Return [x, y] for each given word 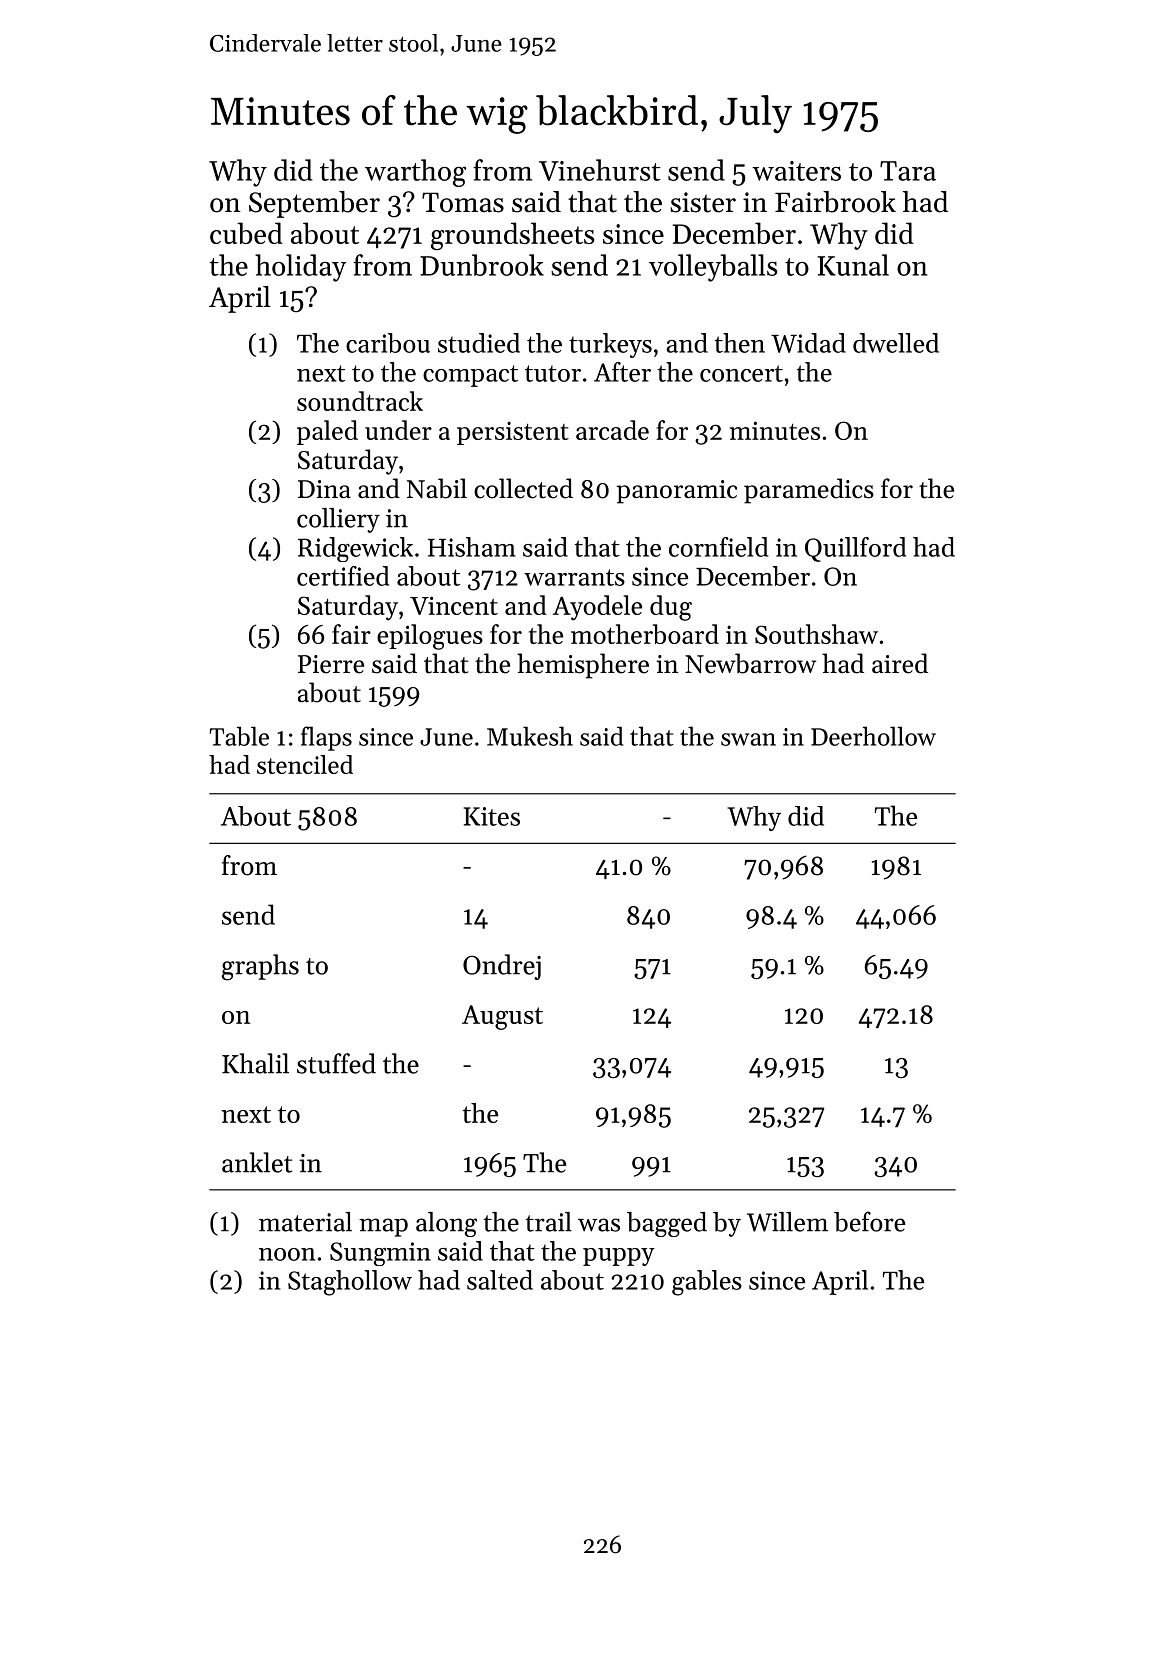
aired [900, 663]
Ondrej [502, 967]
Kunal [853, 265]
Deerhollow [873, 736]
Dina [324, 489]
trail [548, 1222]
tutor [553, 373]
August [502, 1017]
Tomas [463, 202]
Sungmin [380, 1254]
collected [523, 488]
